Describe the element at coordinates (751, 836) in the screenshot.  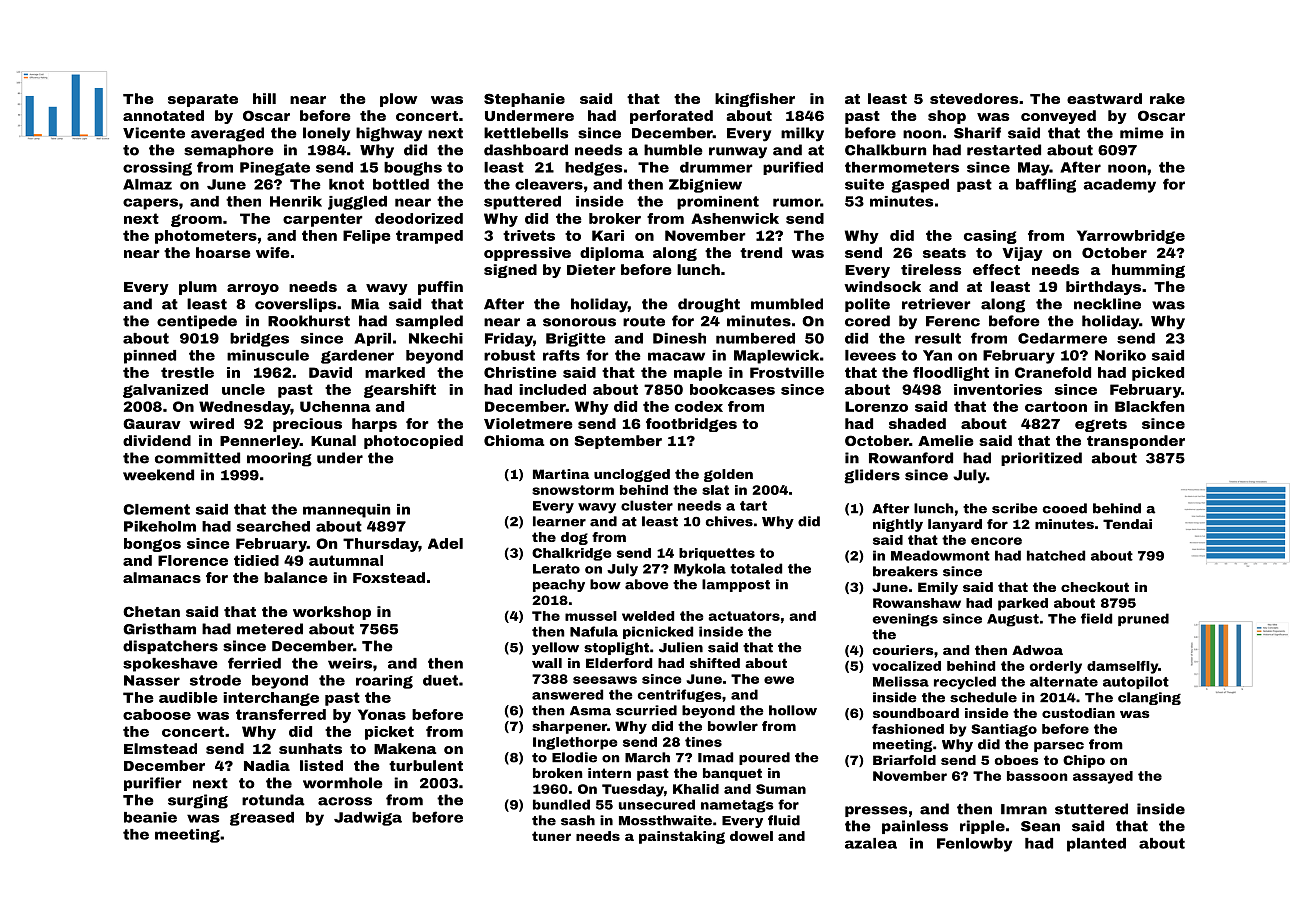
I see `dowel` at that location.
